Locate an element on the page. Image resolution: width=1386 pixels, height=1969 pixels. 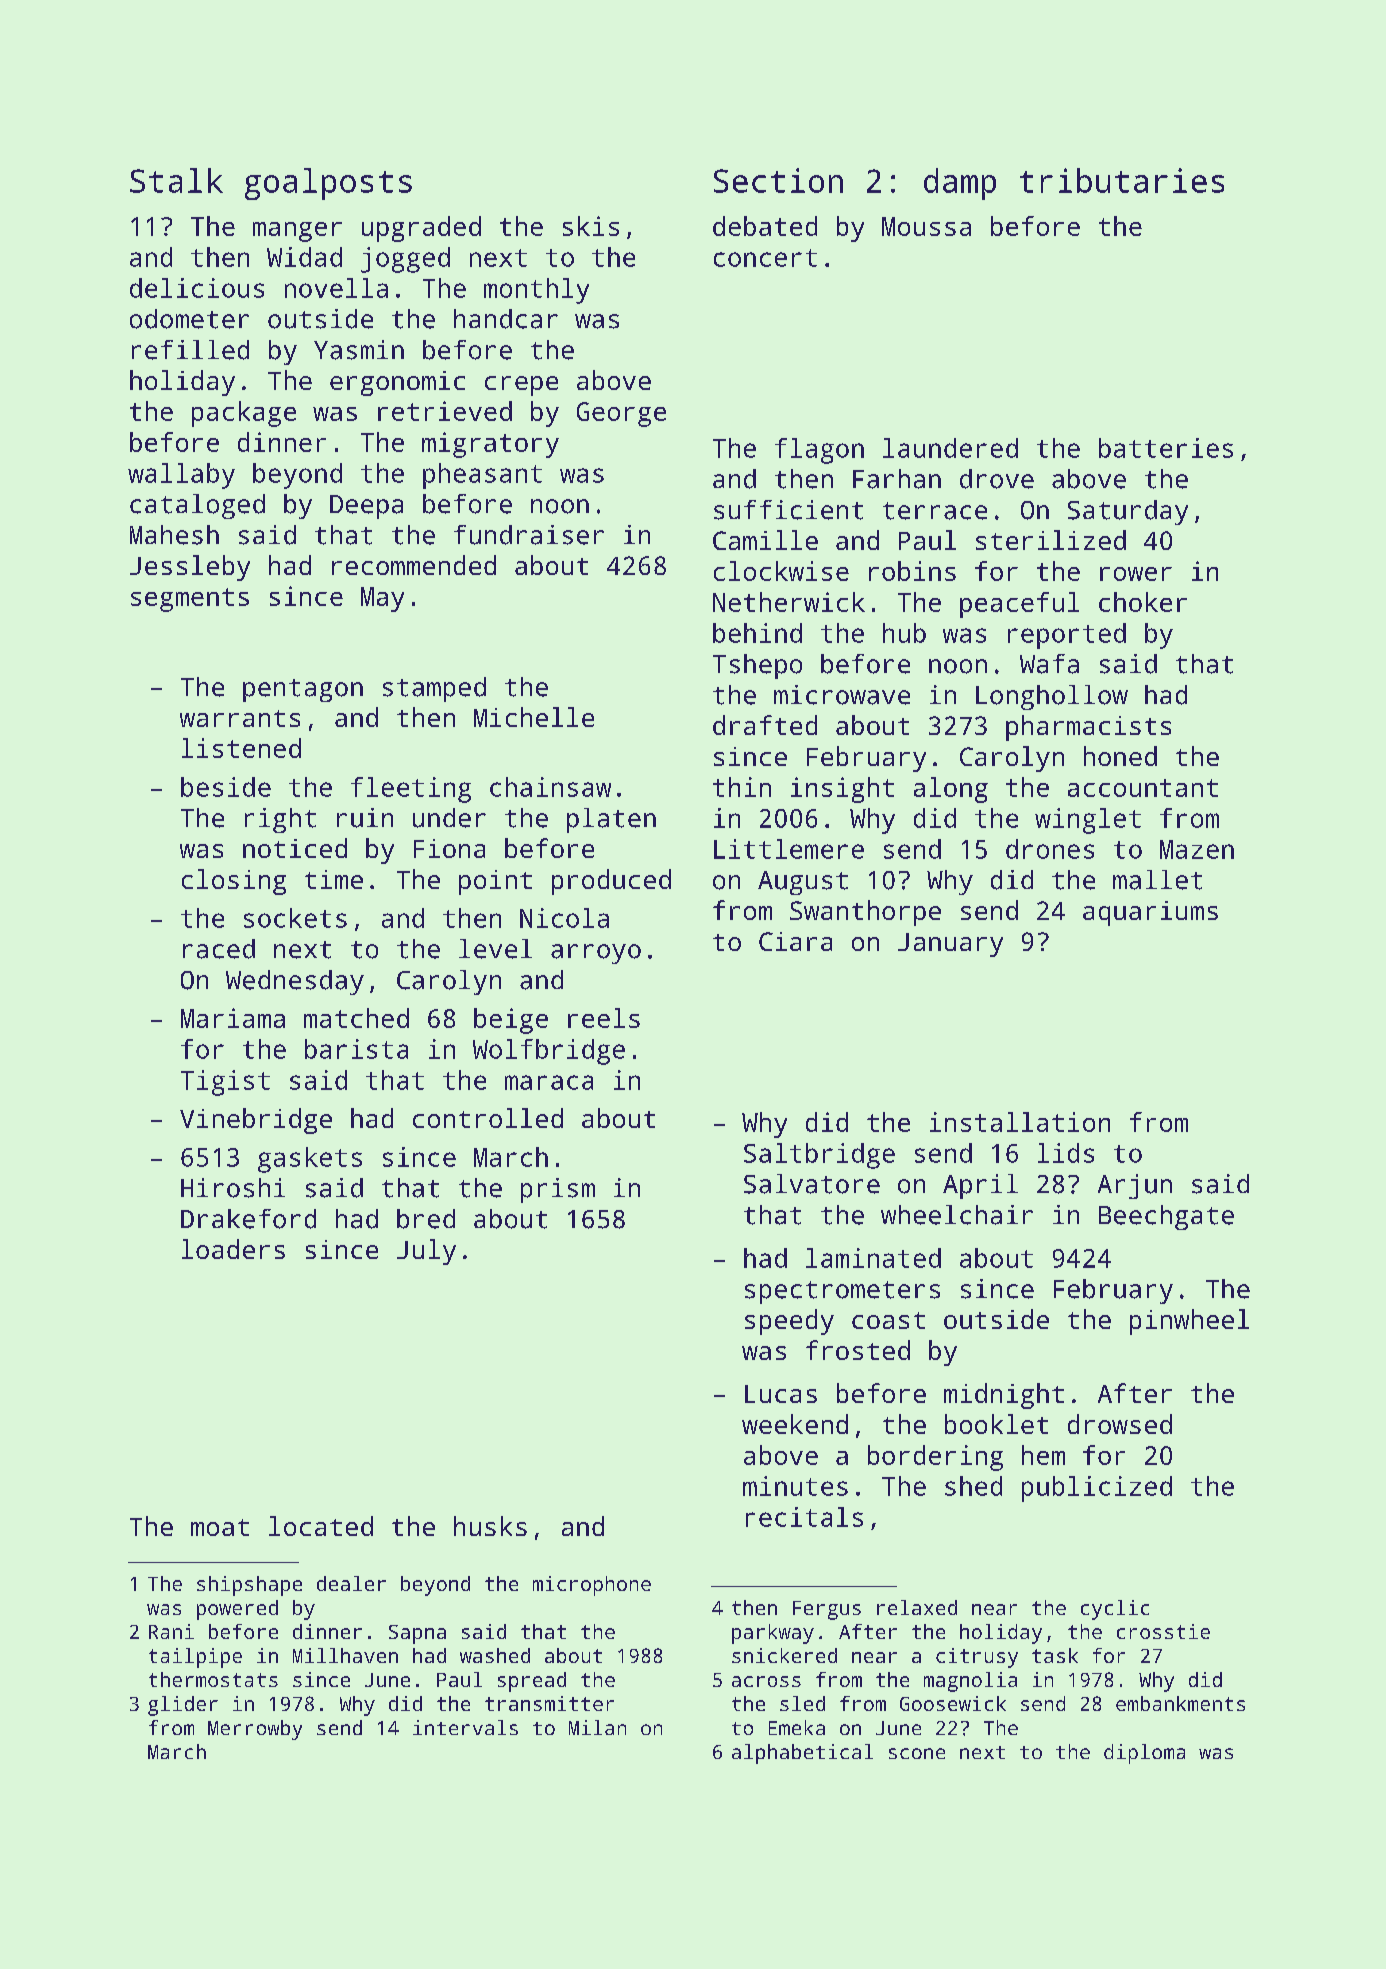
midnight is located at coordinates (1004, 1396).
